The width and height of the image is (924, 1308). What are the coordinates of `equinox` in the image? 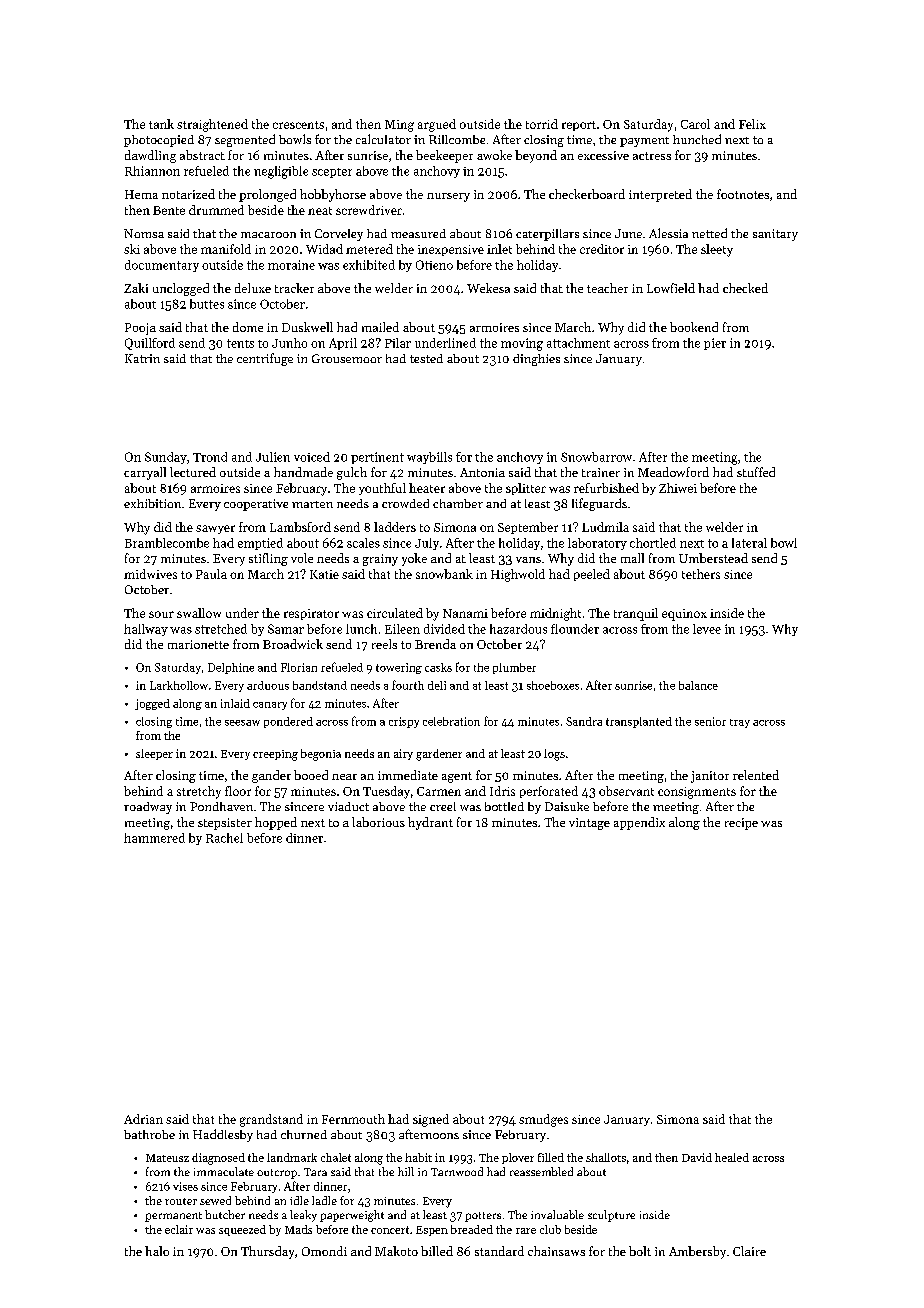 It's located at (684, 615).
